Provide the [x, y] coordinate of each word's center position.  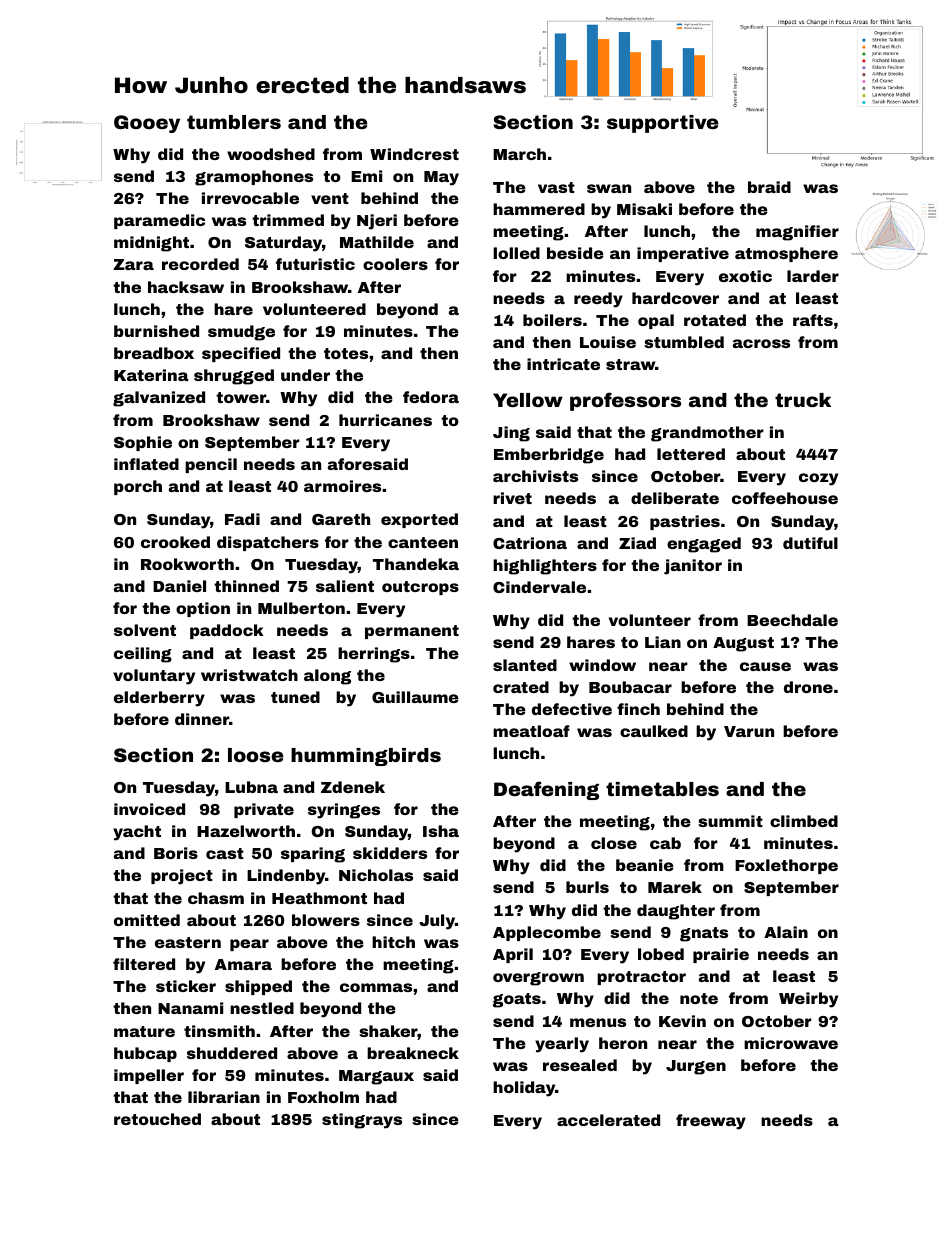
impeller [149, 1076]
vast [556, 187]
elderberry [159, 699]
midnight [151, 244]
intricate [563, 364]
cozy [818, 479]
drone [808, 687]
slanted [525, 665]
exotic [745, 276]
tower [241, 397]
